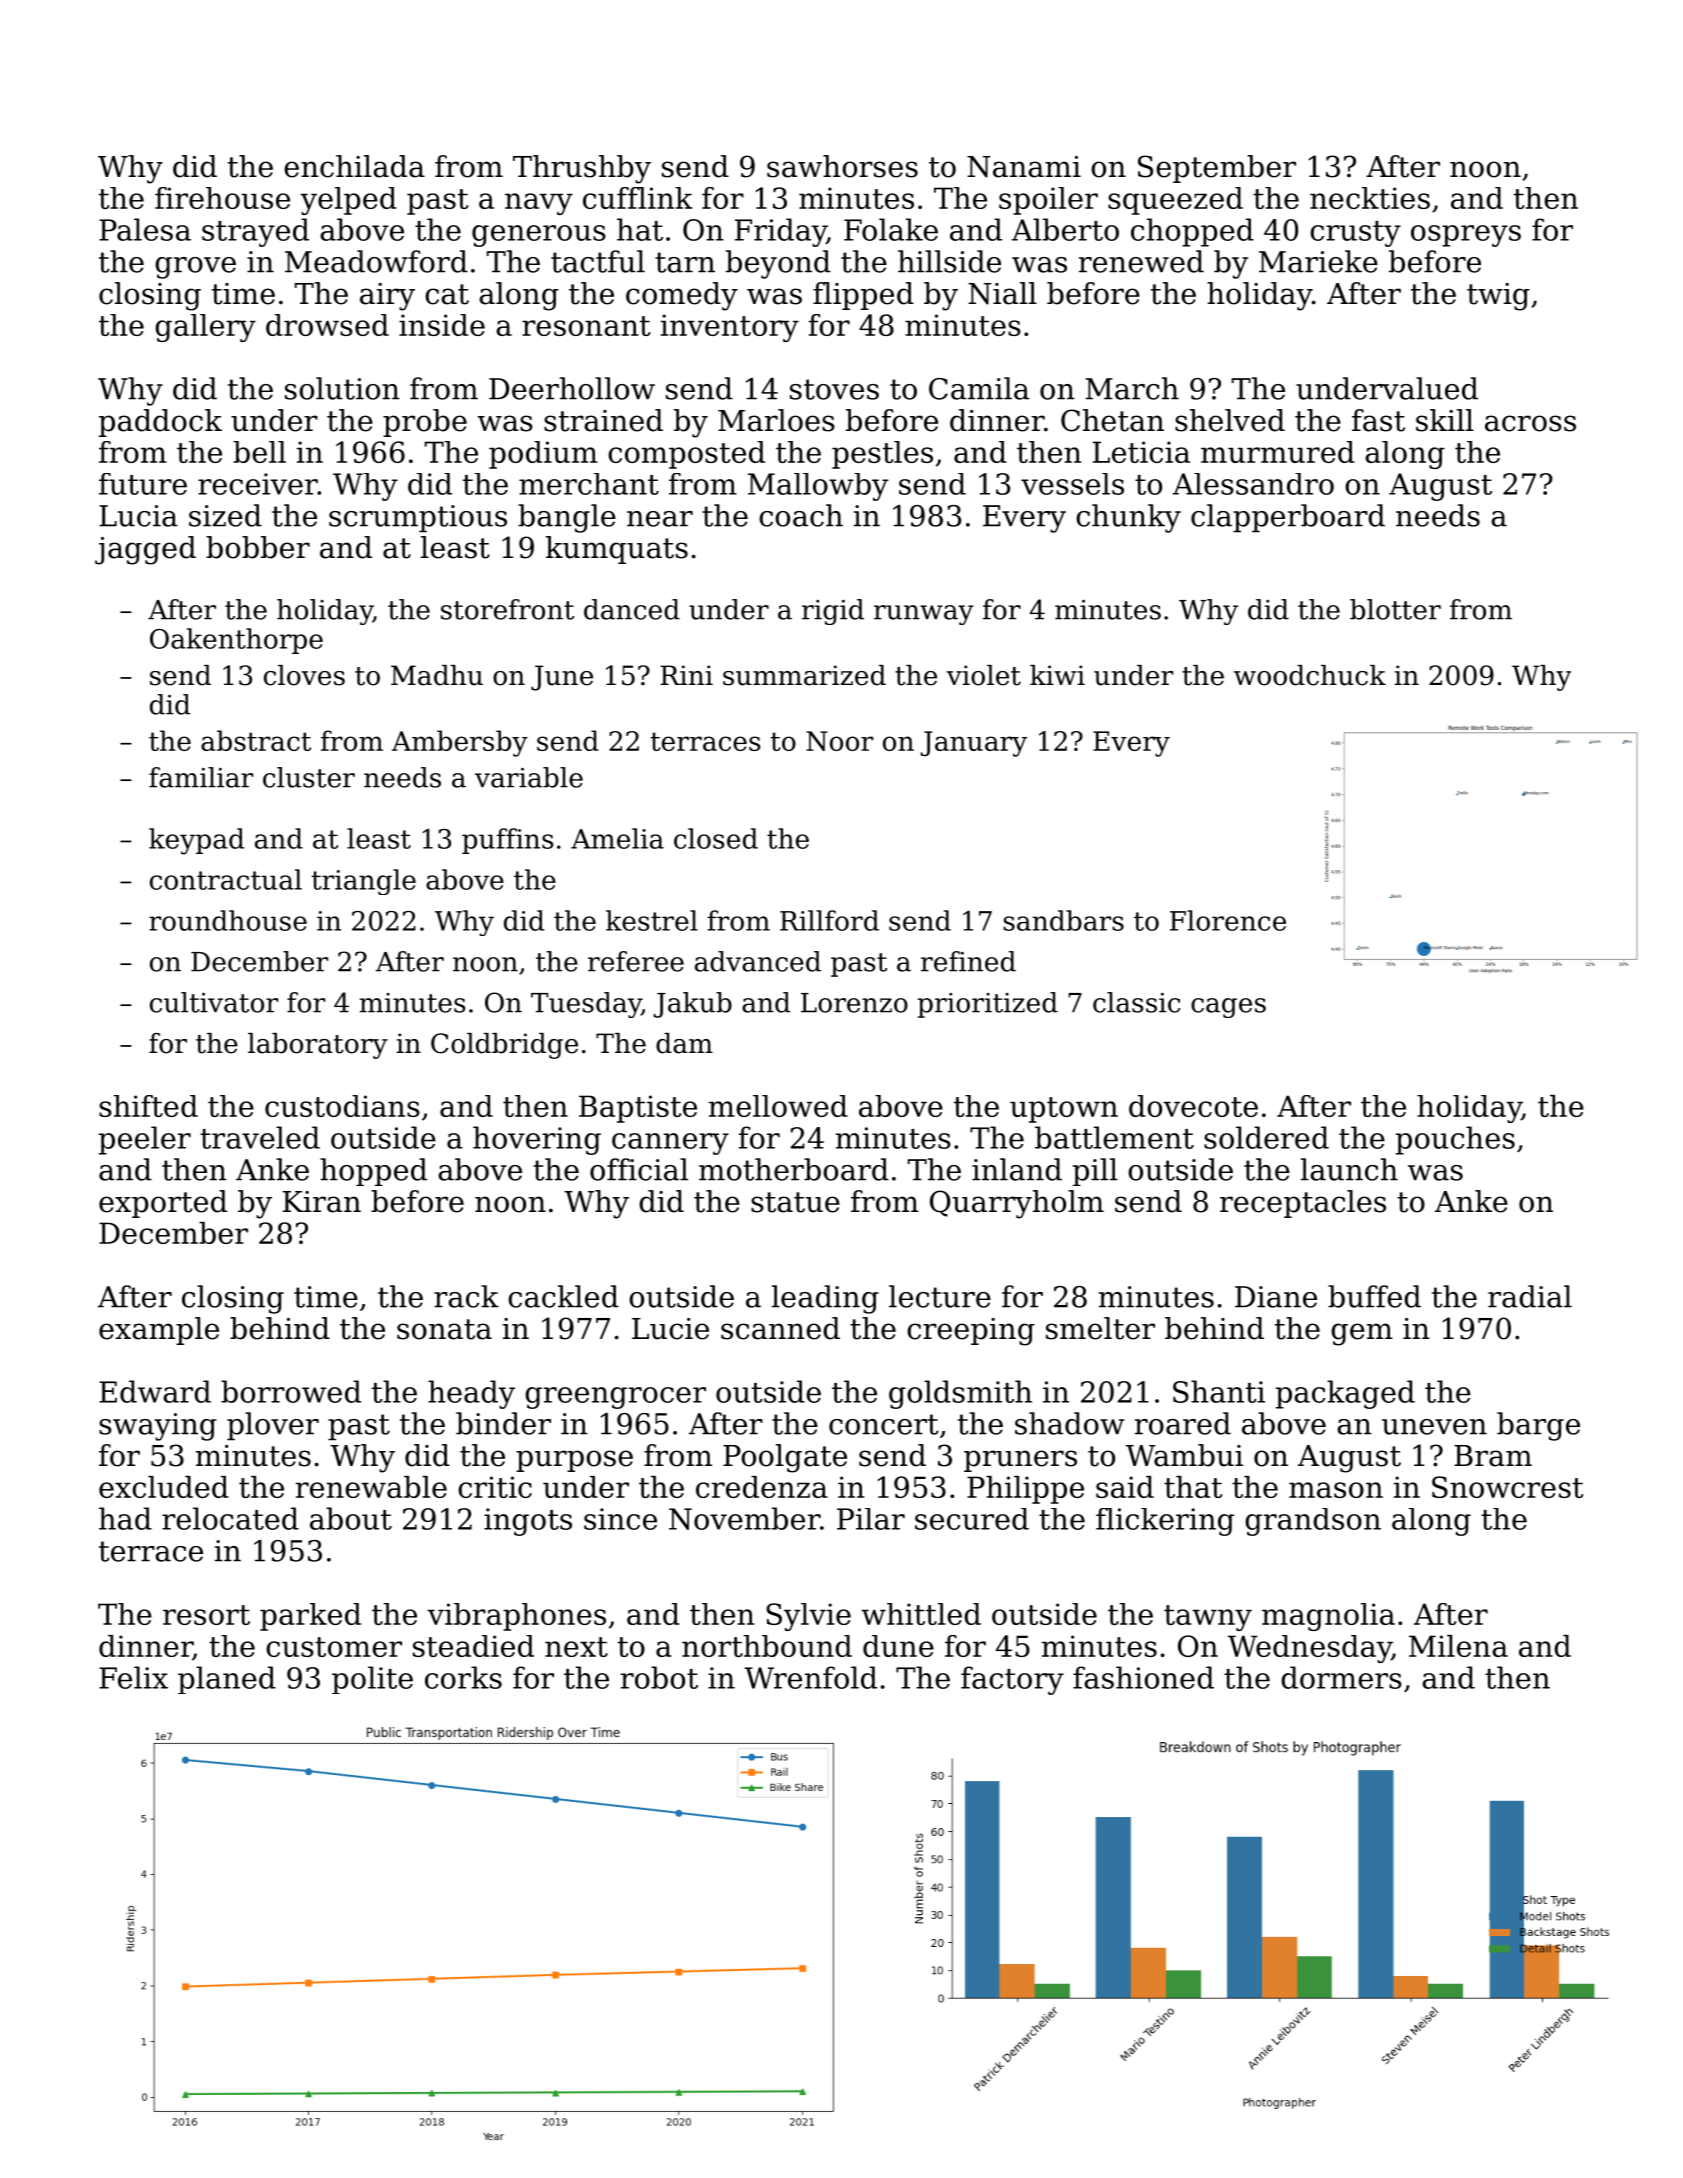  I want to click on Felix, so click(133, 1677).
